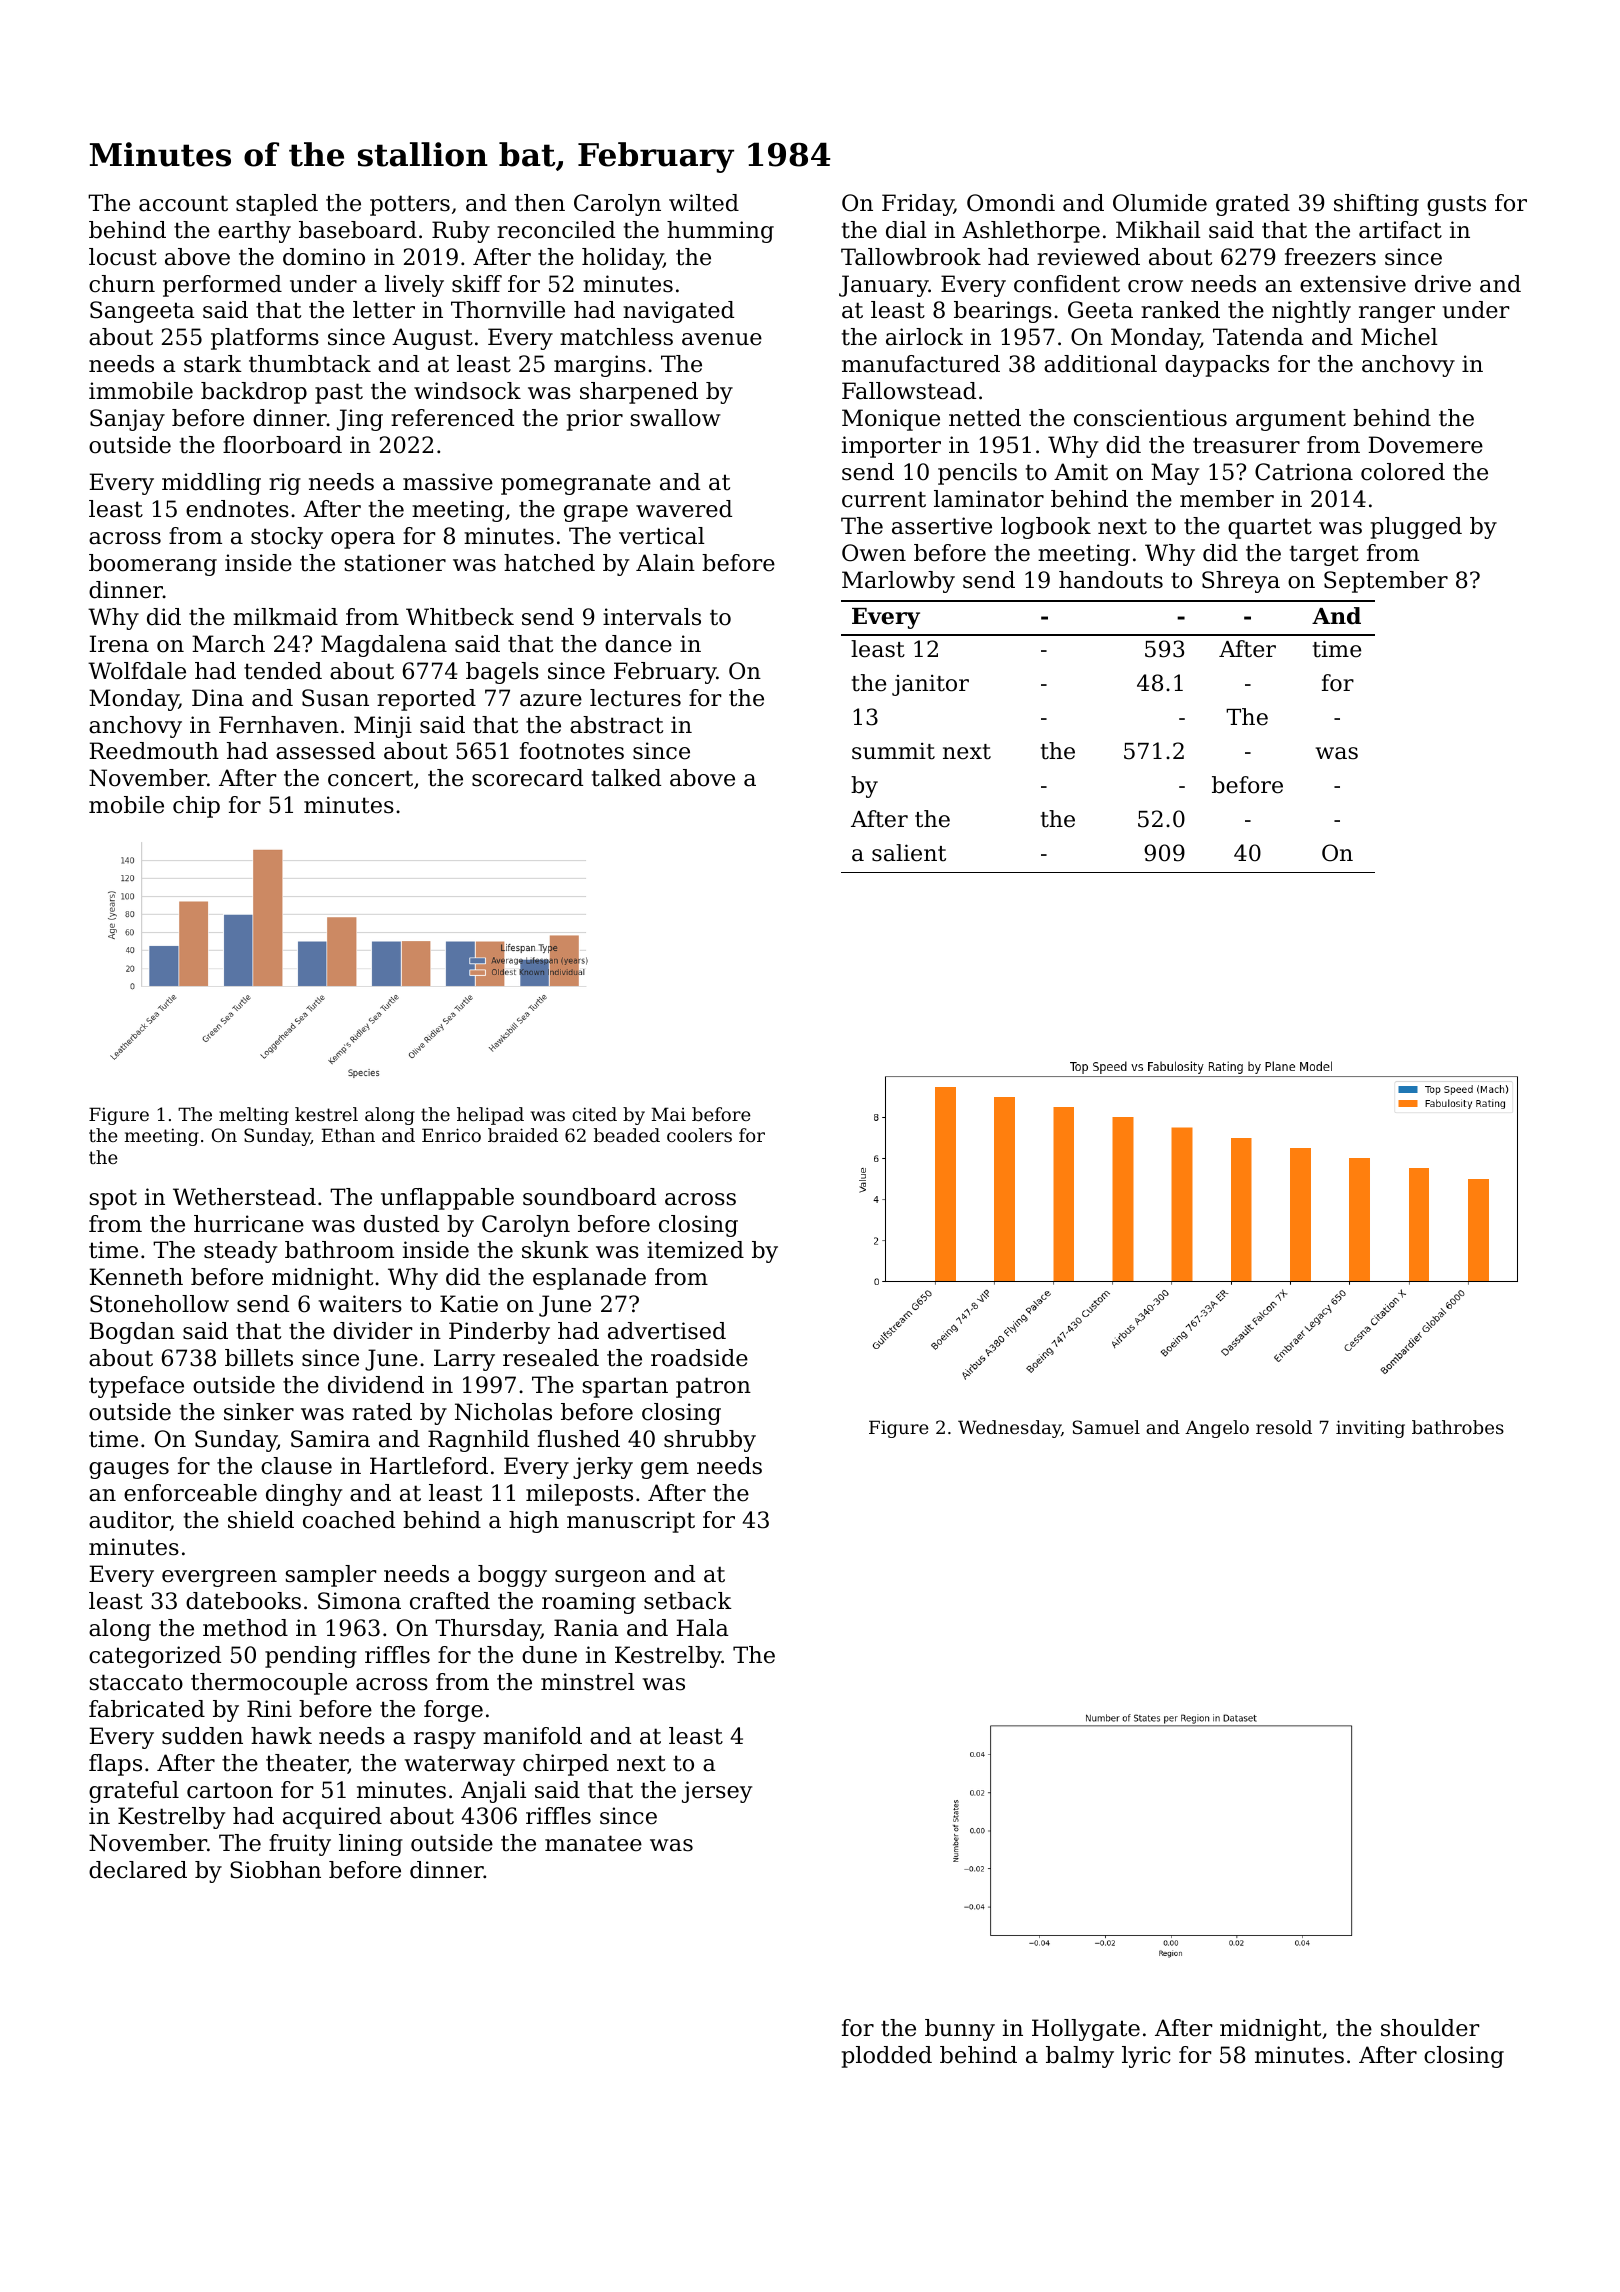 This page has width=1620, height=2292. I want to click on inviting, so click(1370, 1429).
